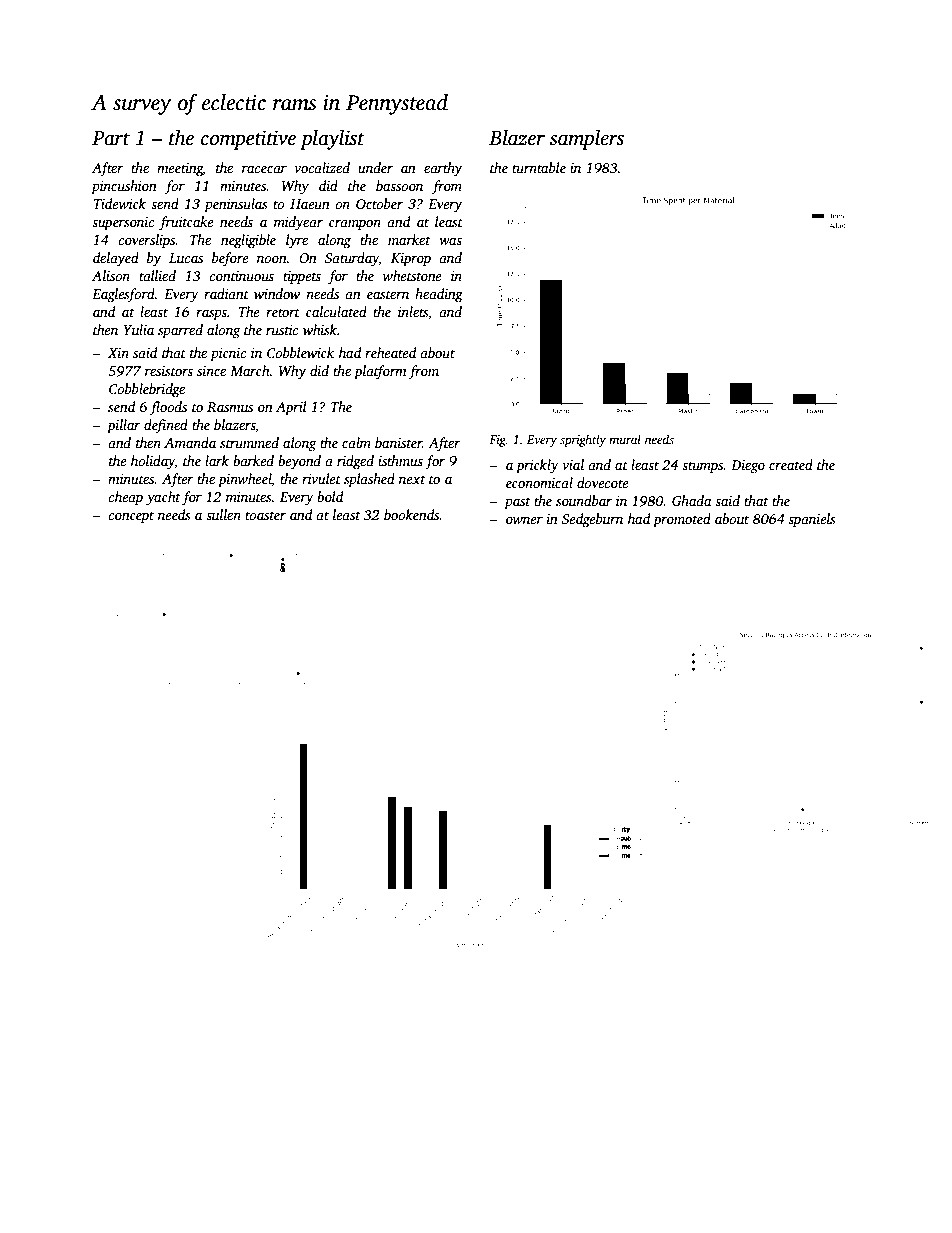 This screenshot has height=1233, width=952. Describe the element at coordinates (412, 514) in the screenshot. I see `bookends` at that location.
